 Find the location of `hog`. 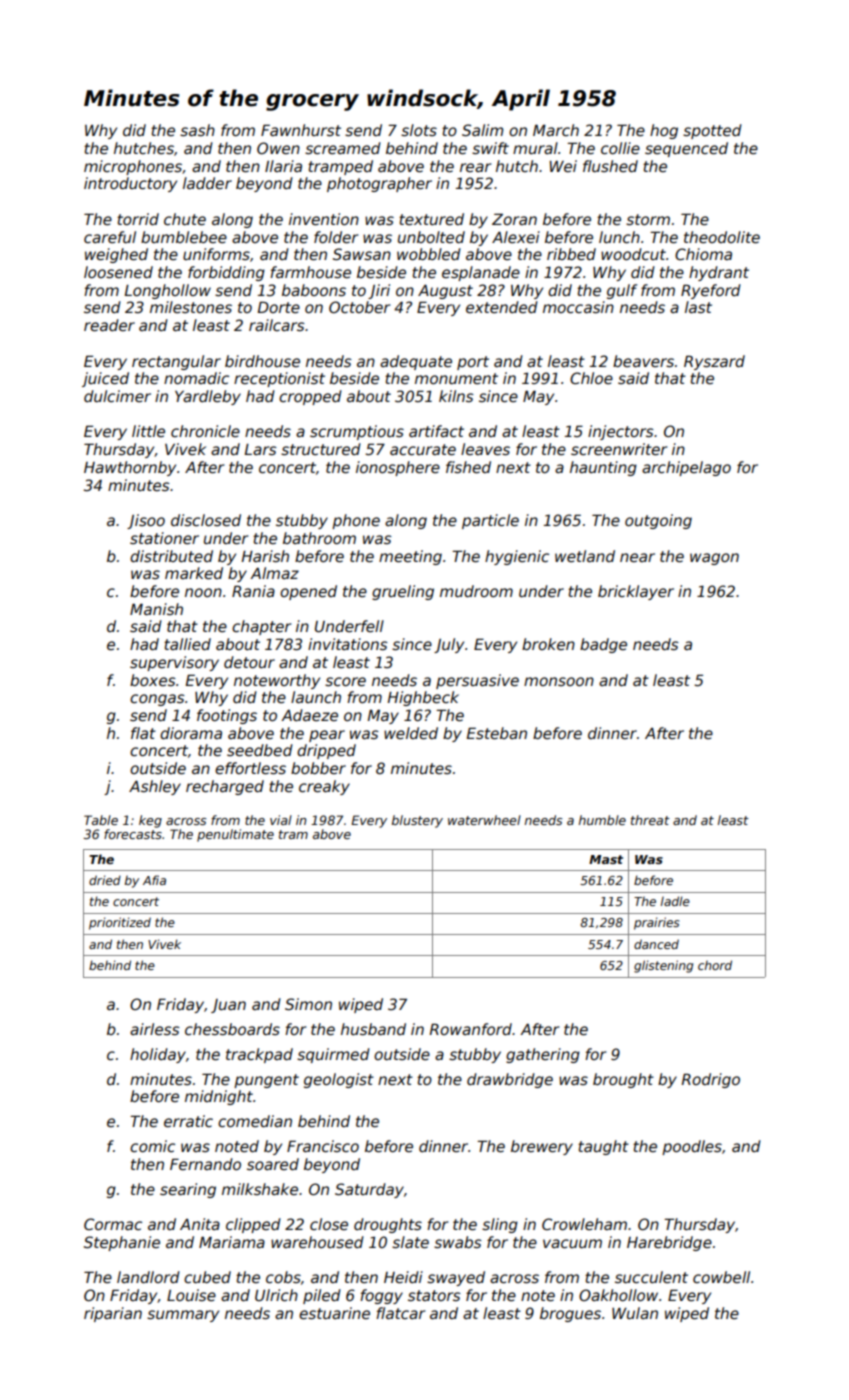

hog is located at coordinates (664, 131).
